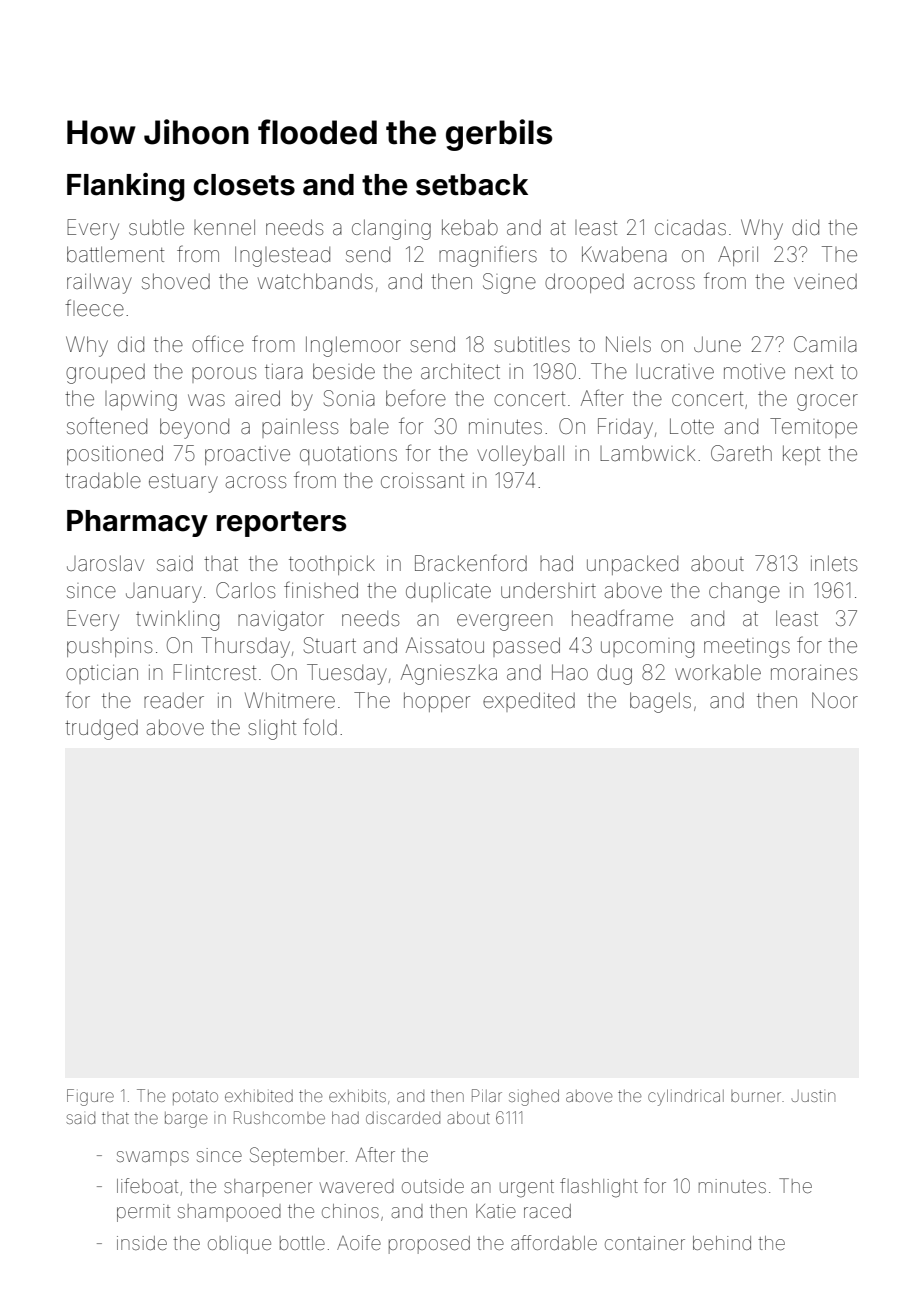 The height and width of the screenshot is (1311, 924). I want to click on sighed, so click(534, 1097).
